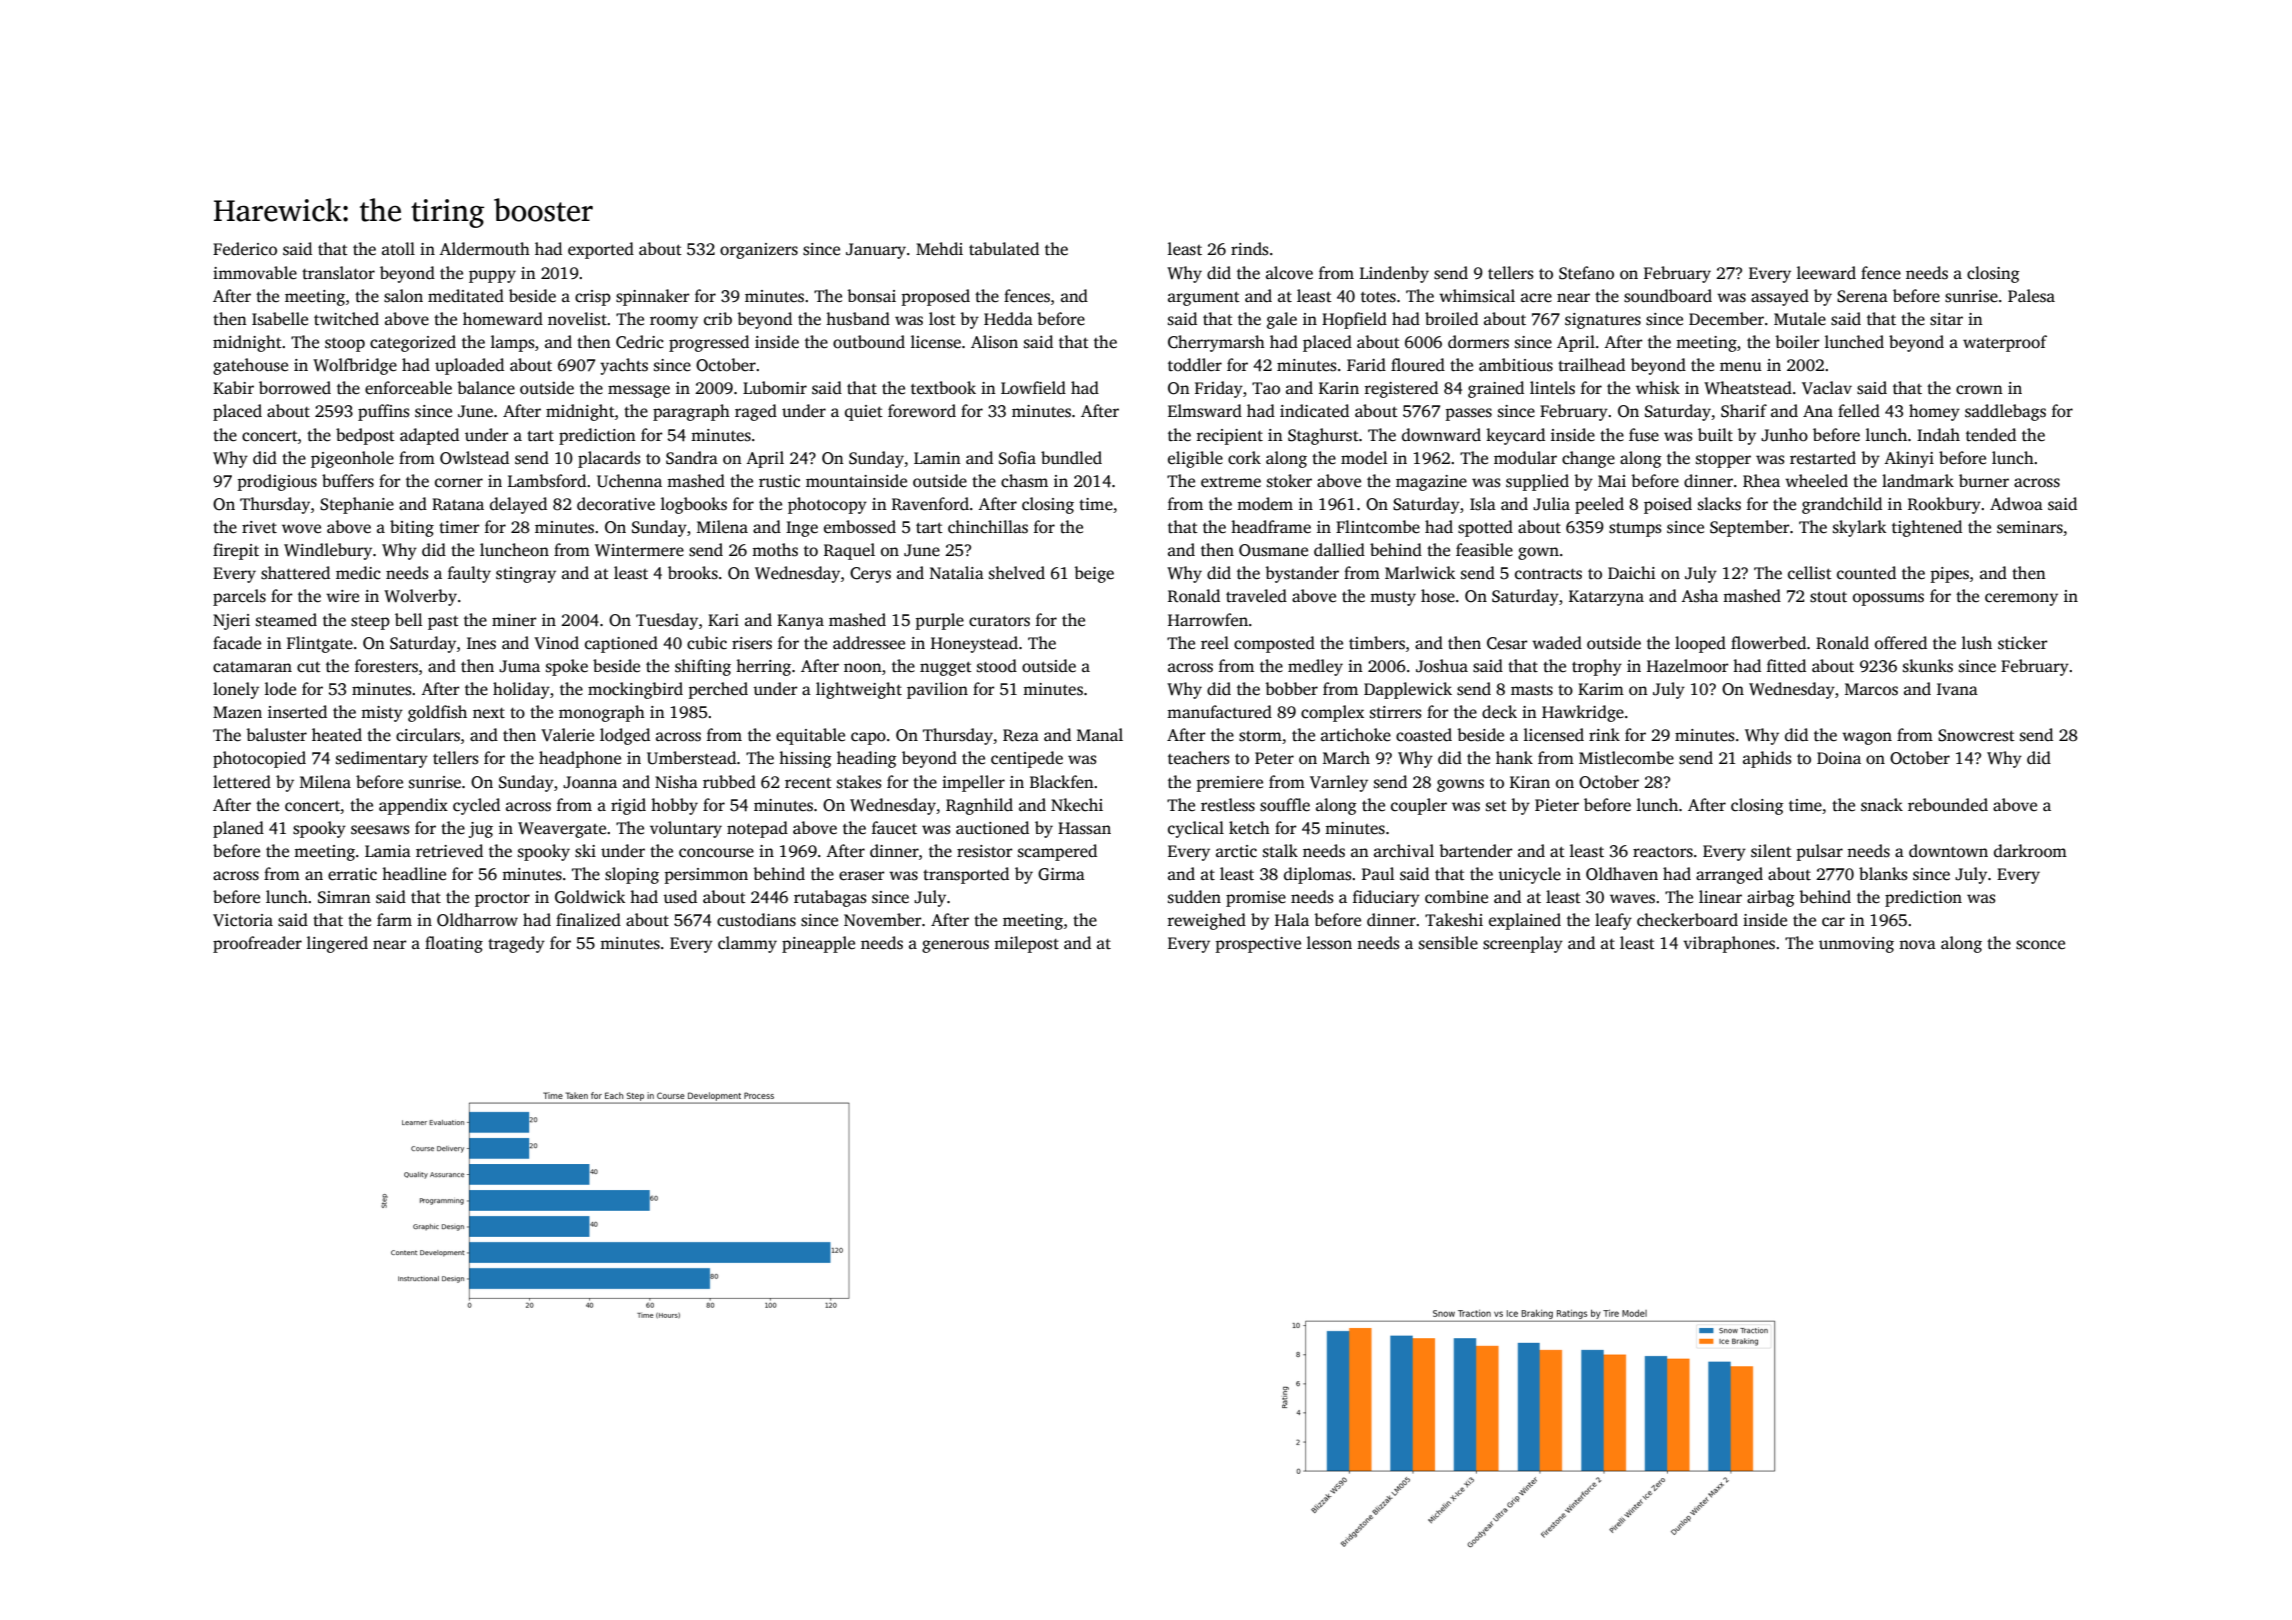 This document has height=1620, width=2292. I want to click on auctioned, so click(992, 828).
